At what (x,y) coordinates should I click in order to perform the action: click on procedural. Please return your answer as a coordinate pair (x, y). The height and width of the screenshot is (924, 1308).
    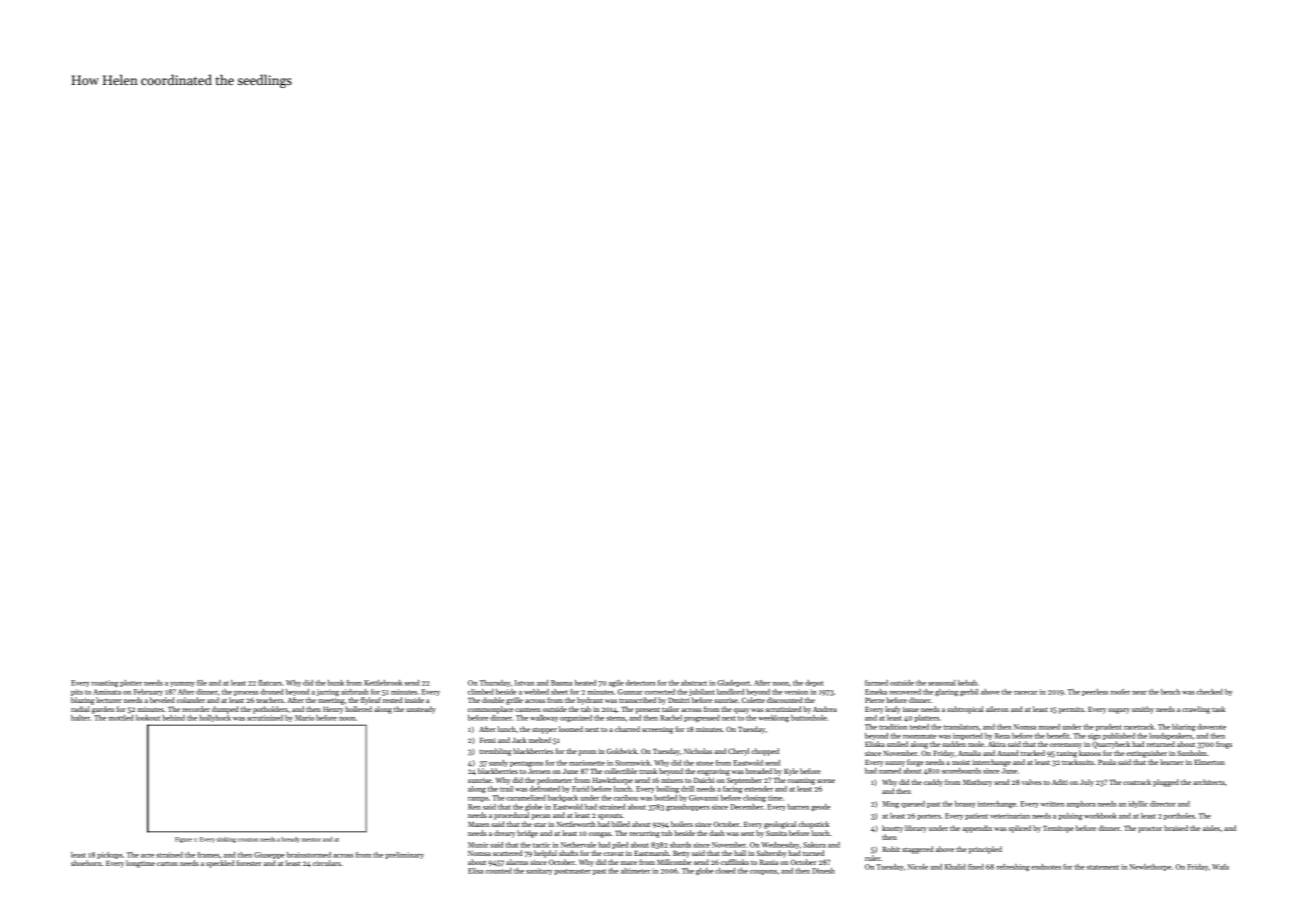
    Looking at the image, I should click on (511, 816).
